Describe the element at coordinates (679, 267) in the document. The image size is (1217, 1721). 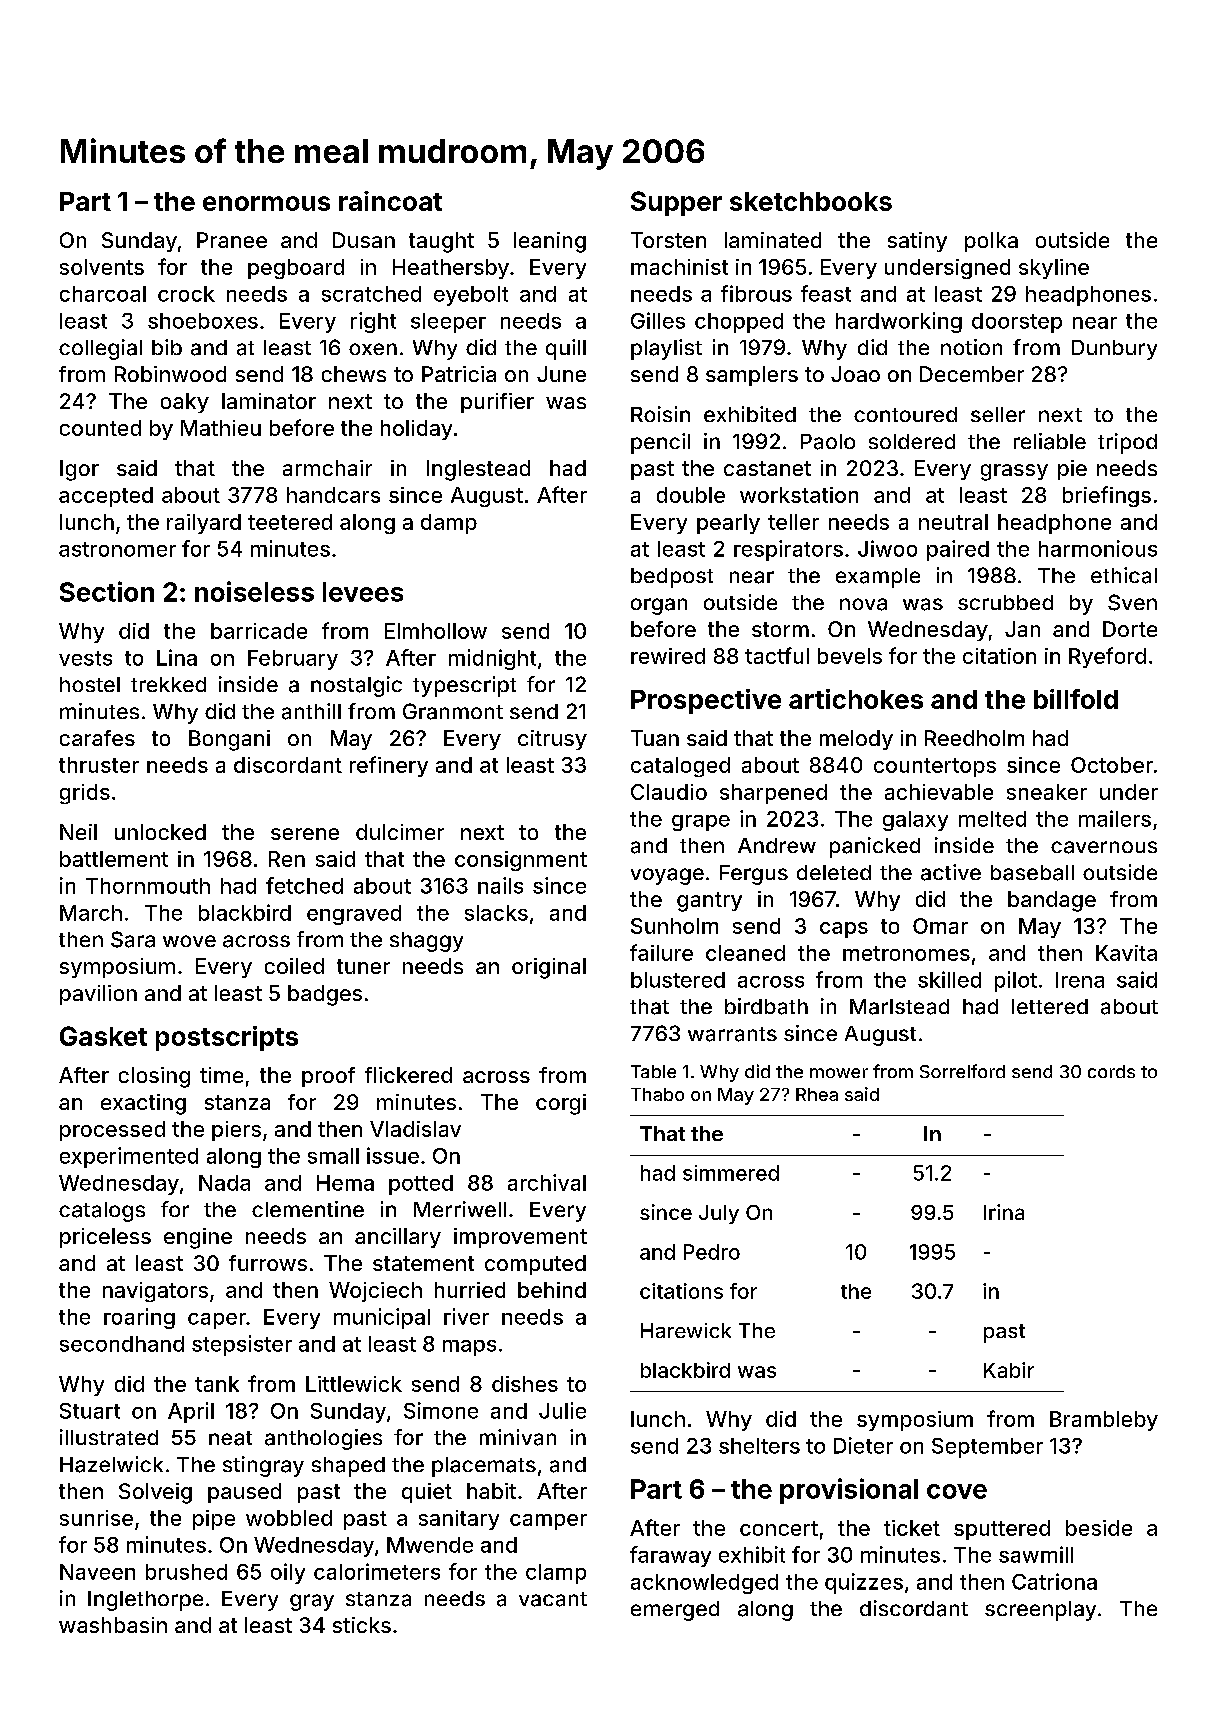
I see `machinist` at that location.
